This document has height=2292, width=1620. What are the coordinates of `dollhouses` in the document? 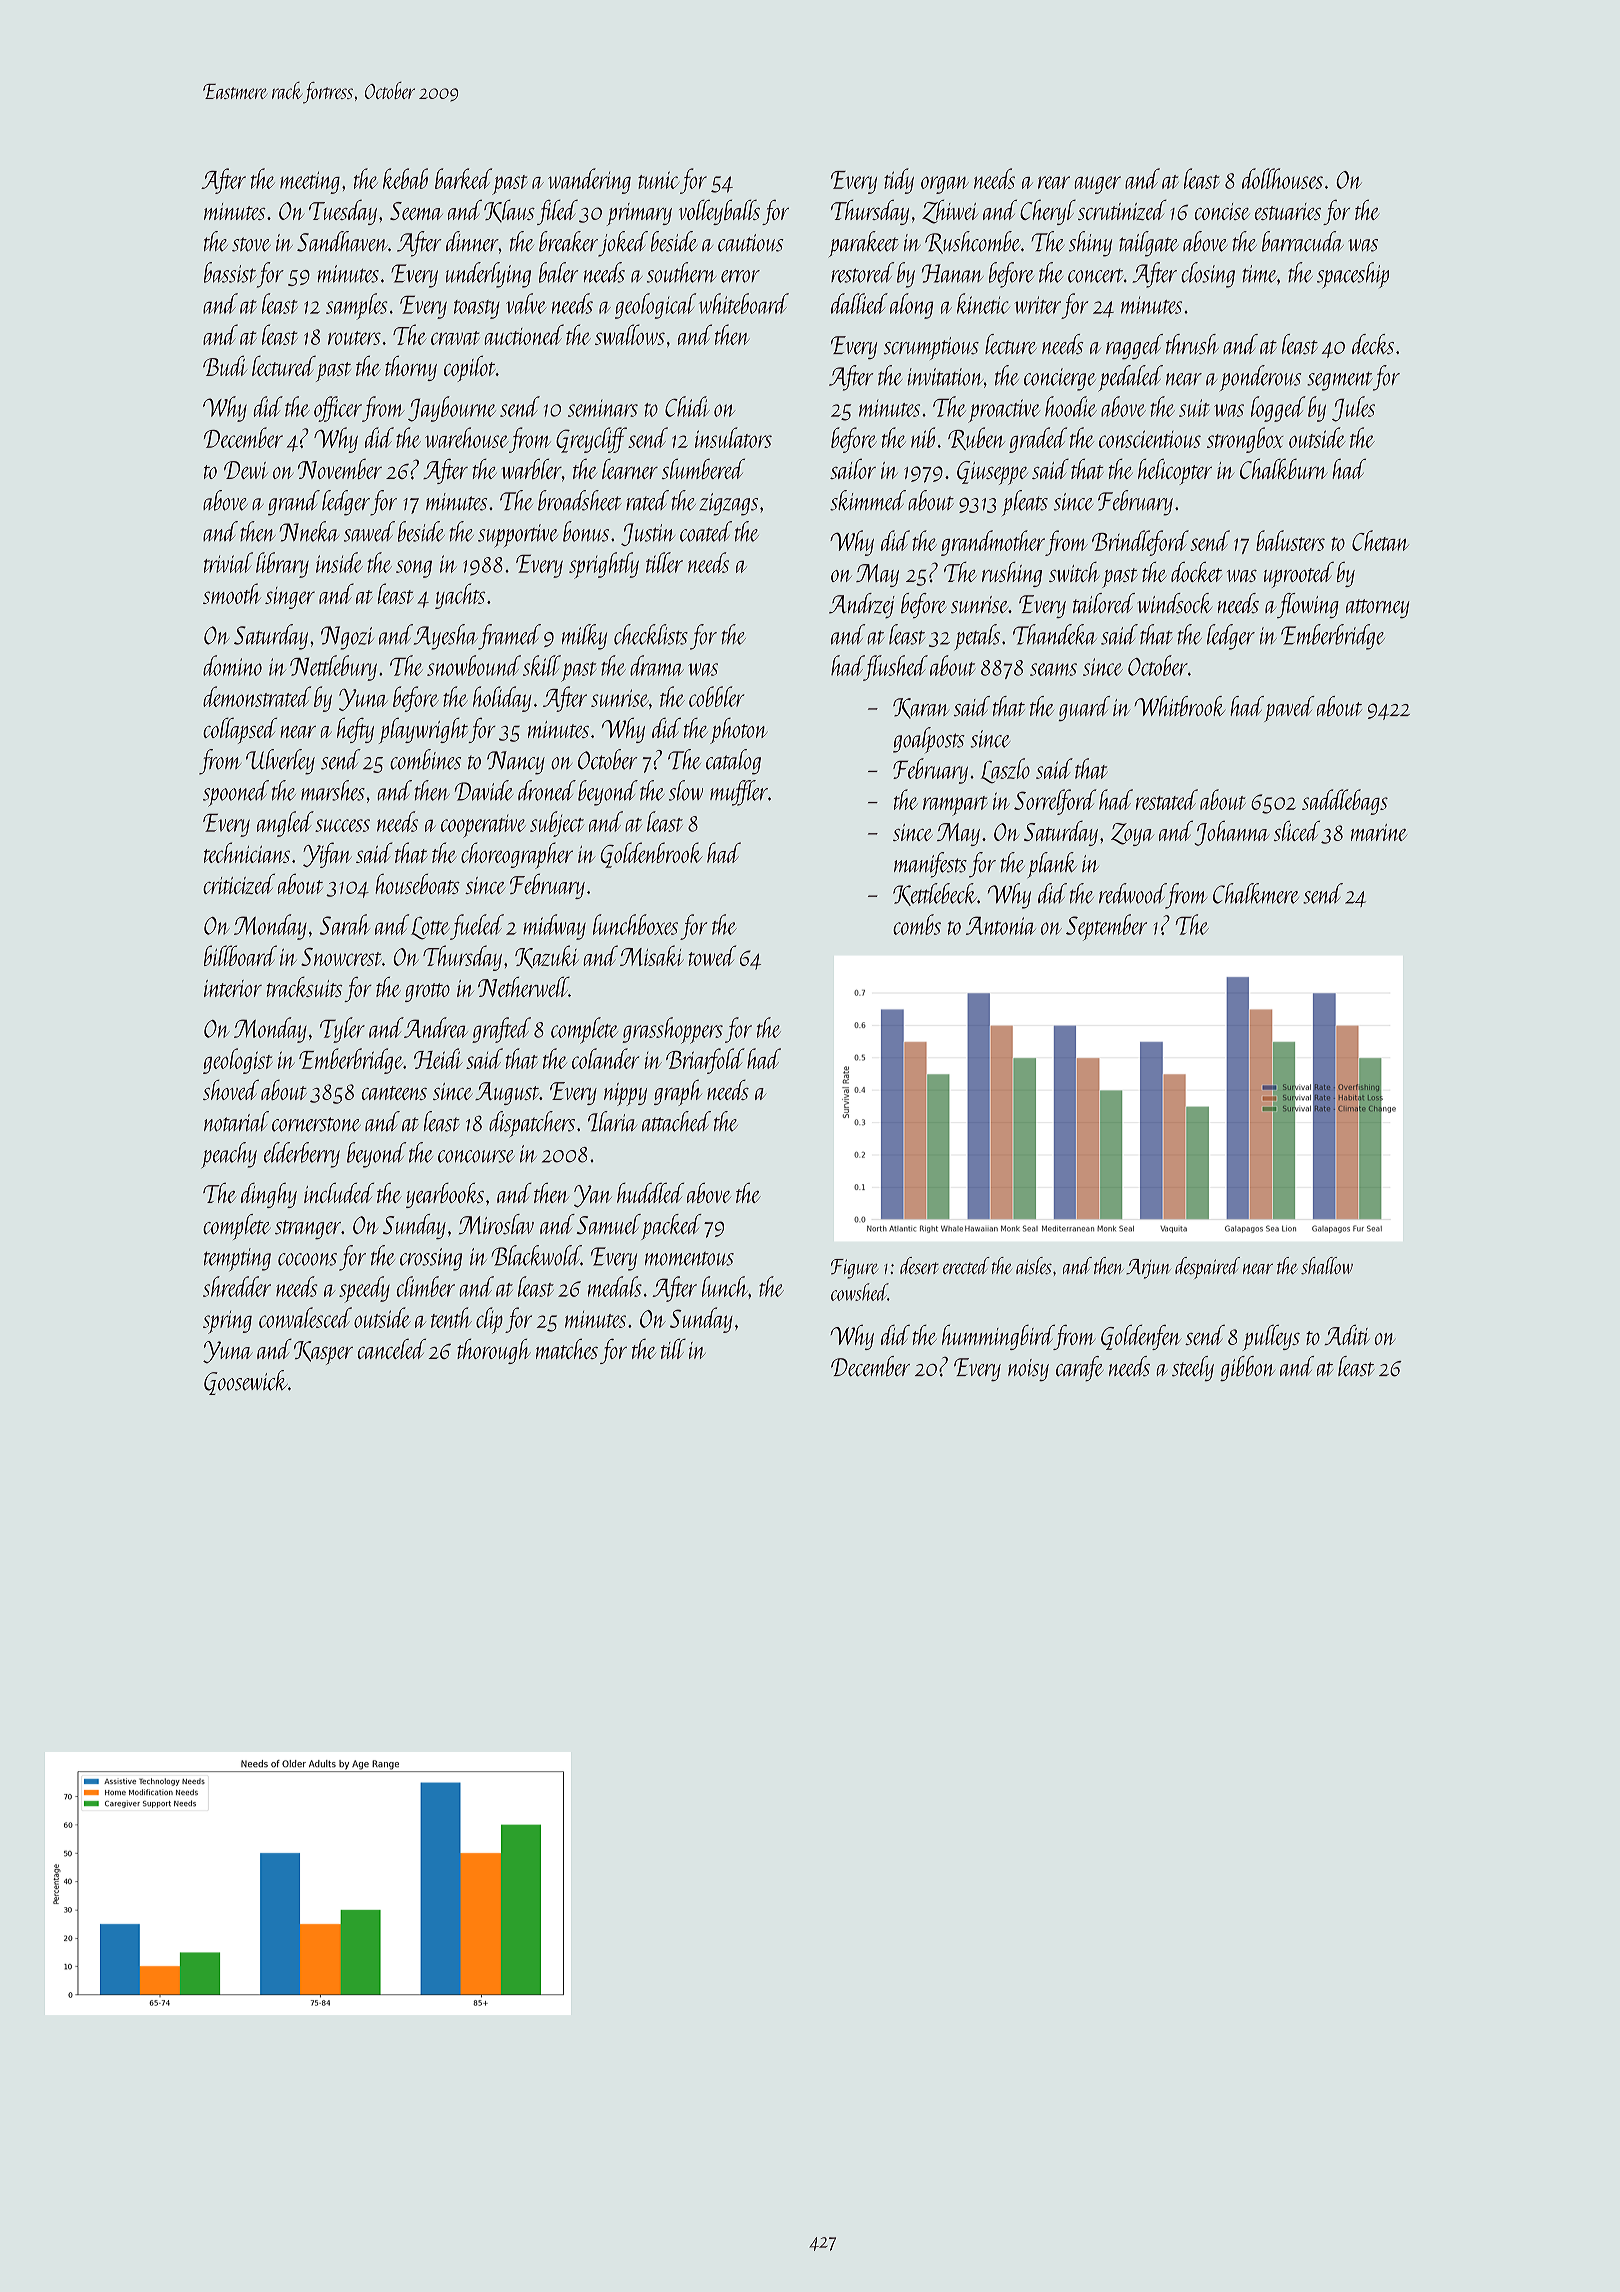 It's located at (1282, 178).
